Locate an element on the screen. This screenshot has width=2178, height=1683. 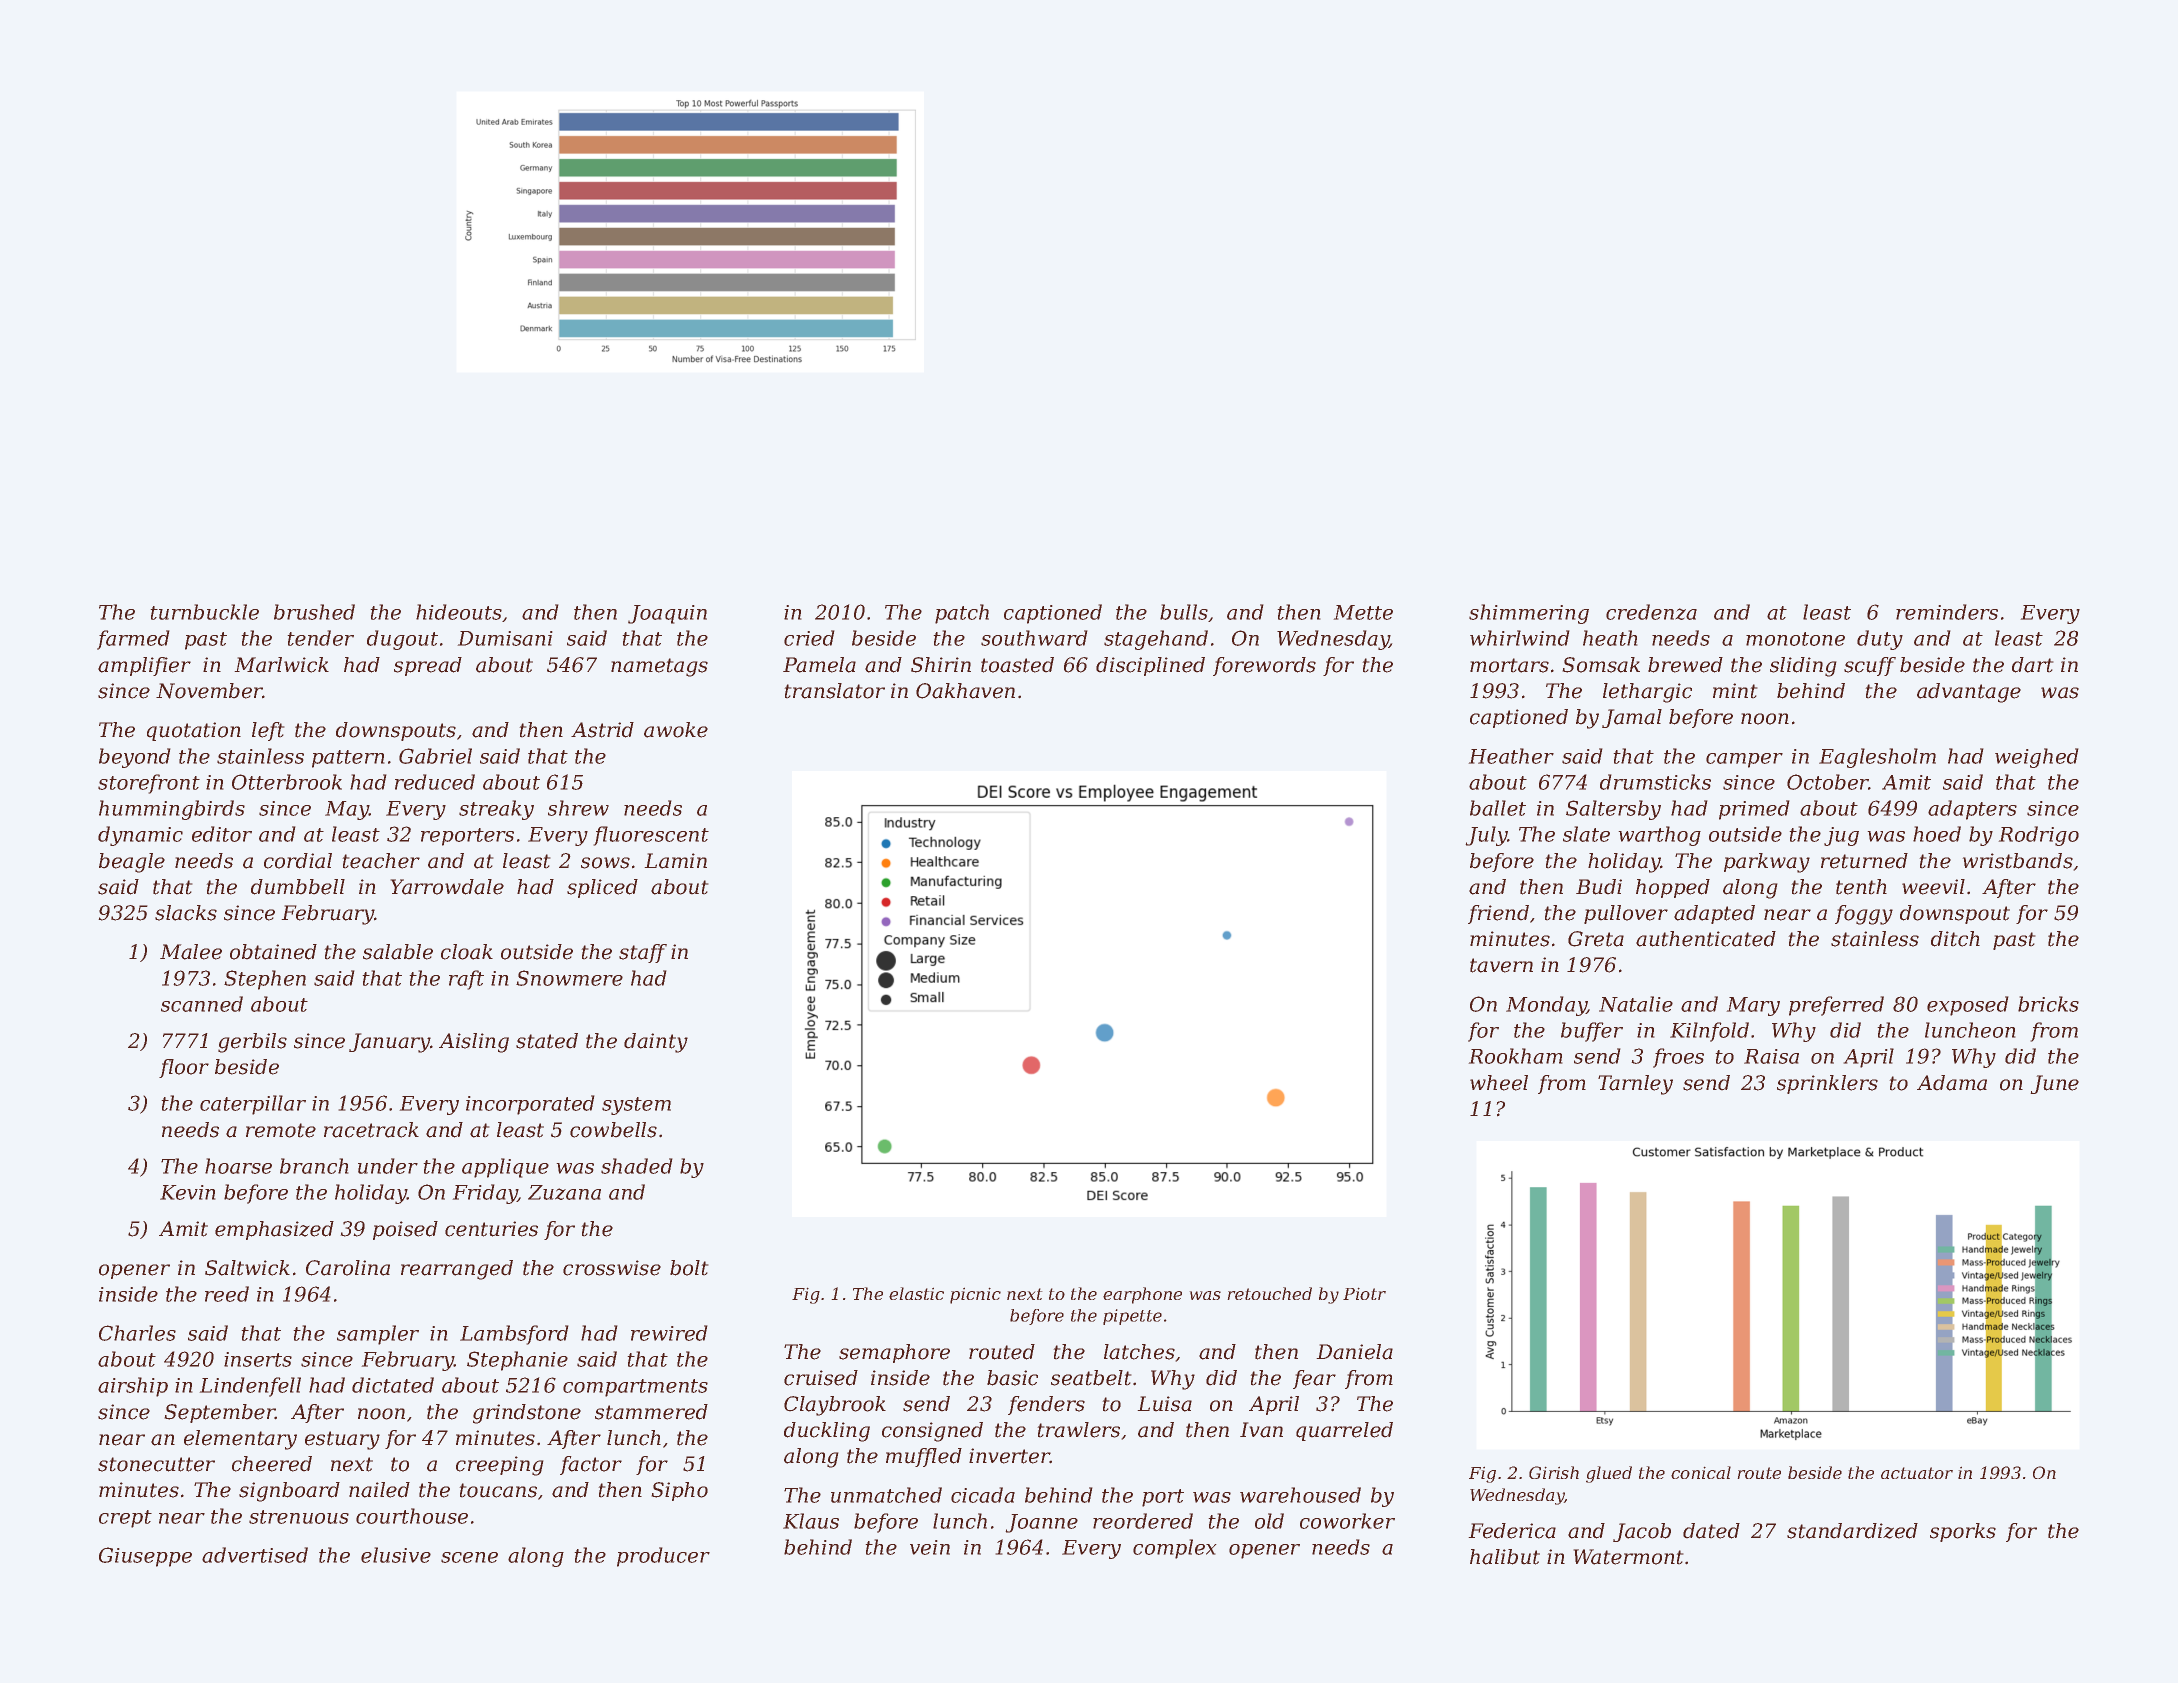
scanned is located at coordinates (202, 1004).
